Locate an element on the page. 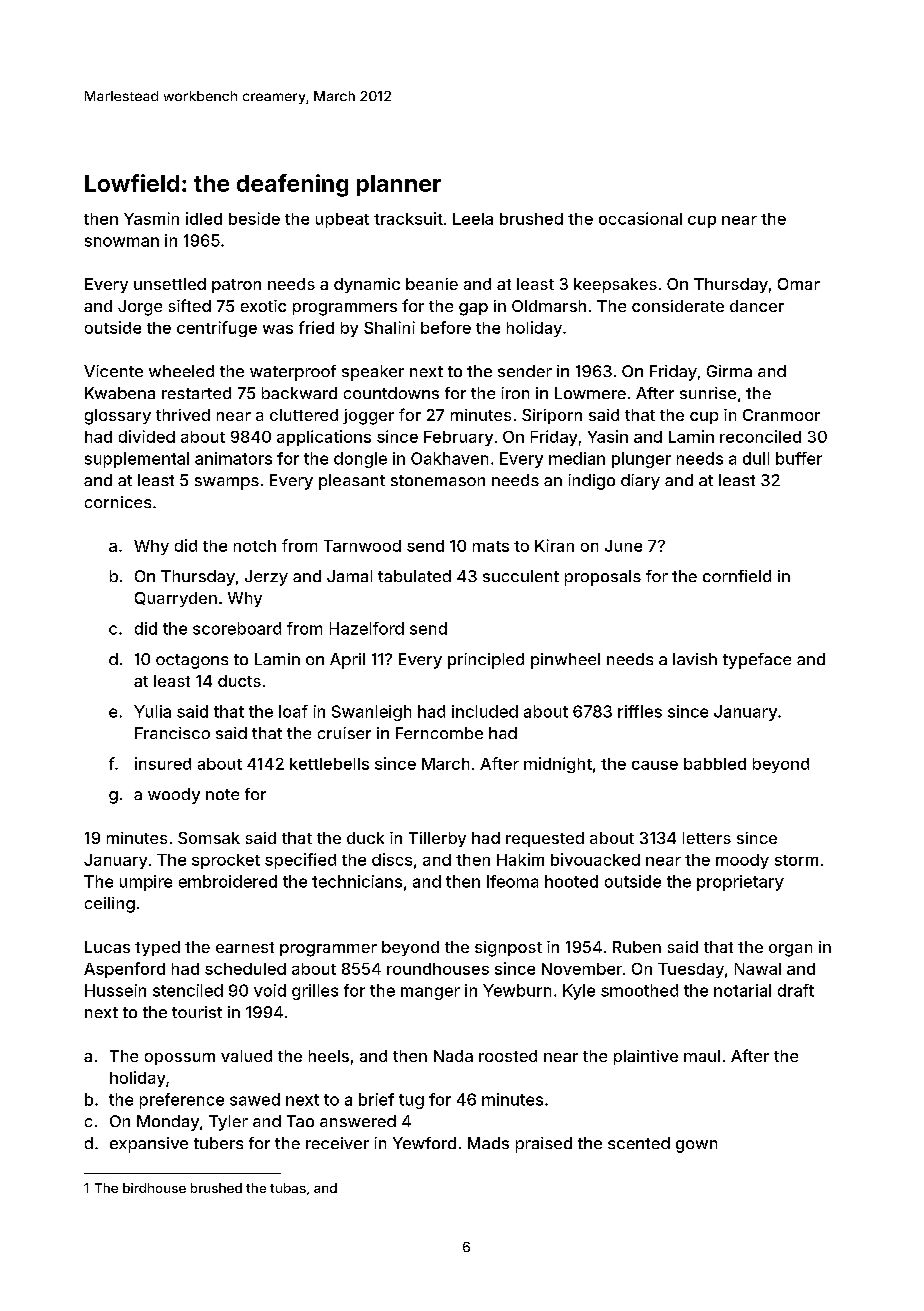 This image has height=1311, width=924. birdhouse is located at coordinates (154, 1188).
